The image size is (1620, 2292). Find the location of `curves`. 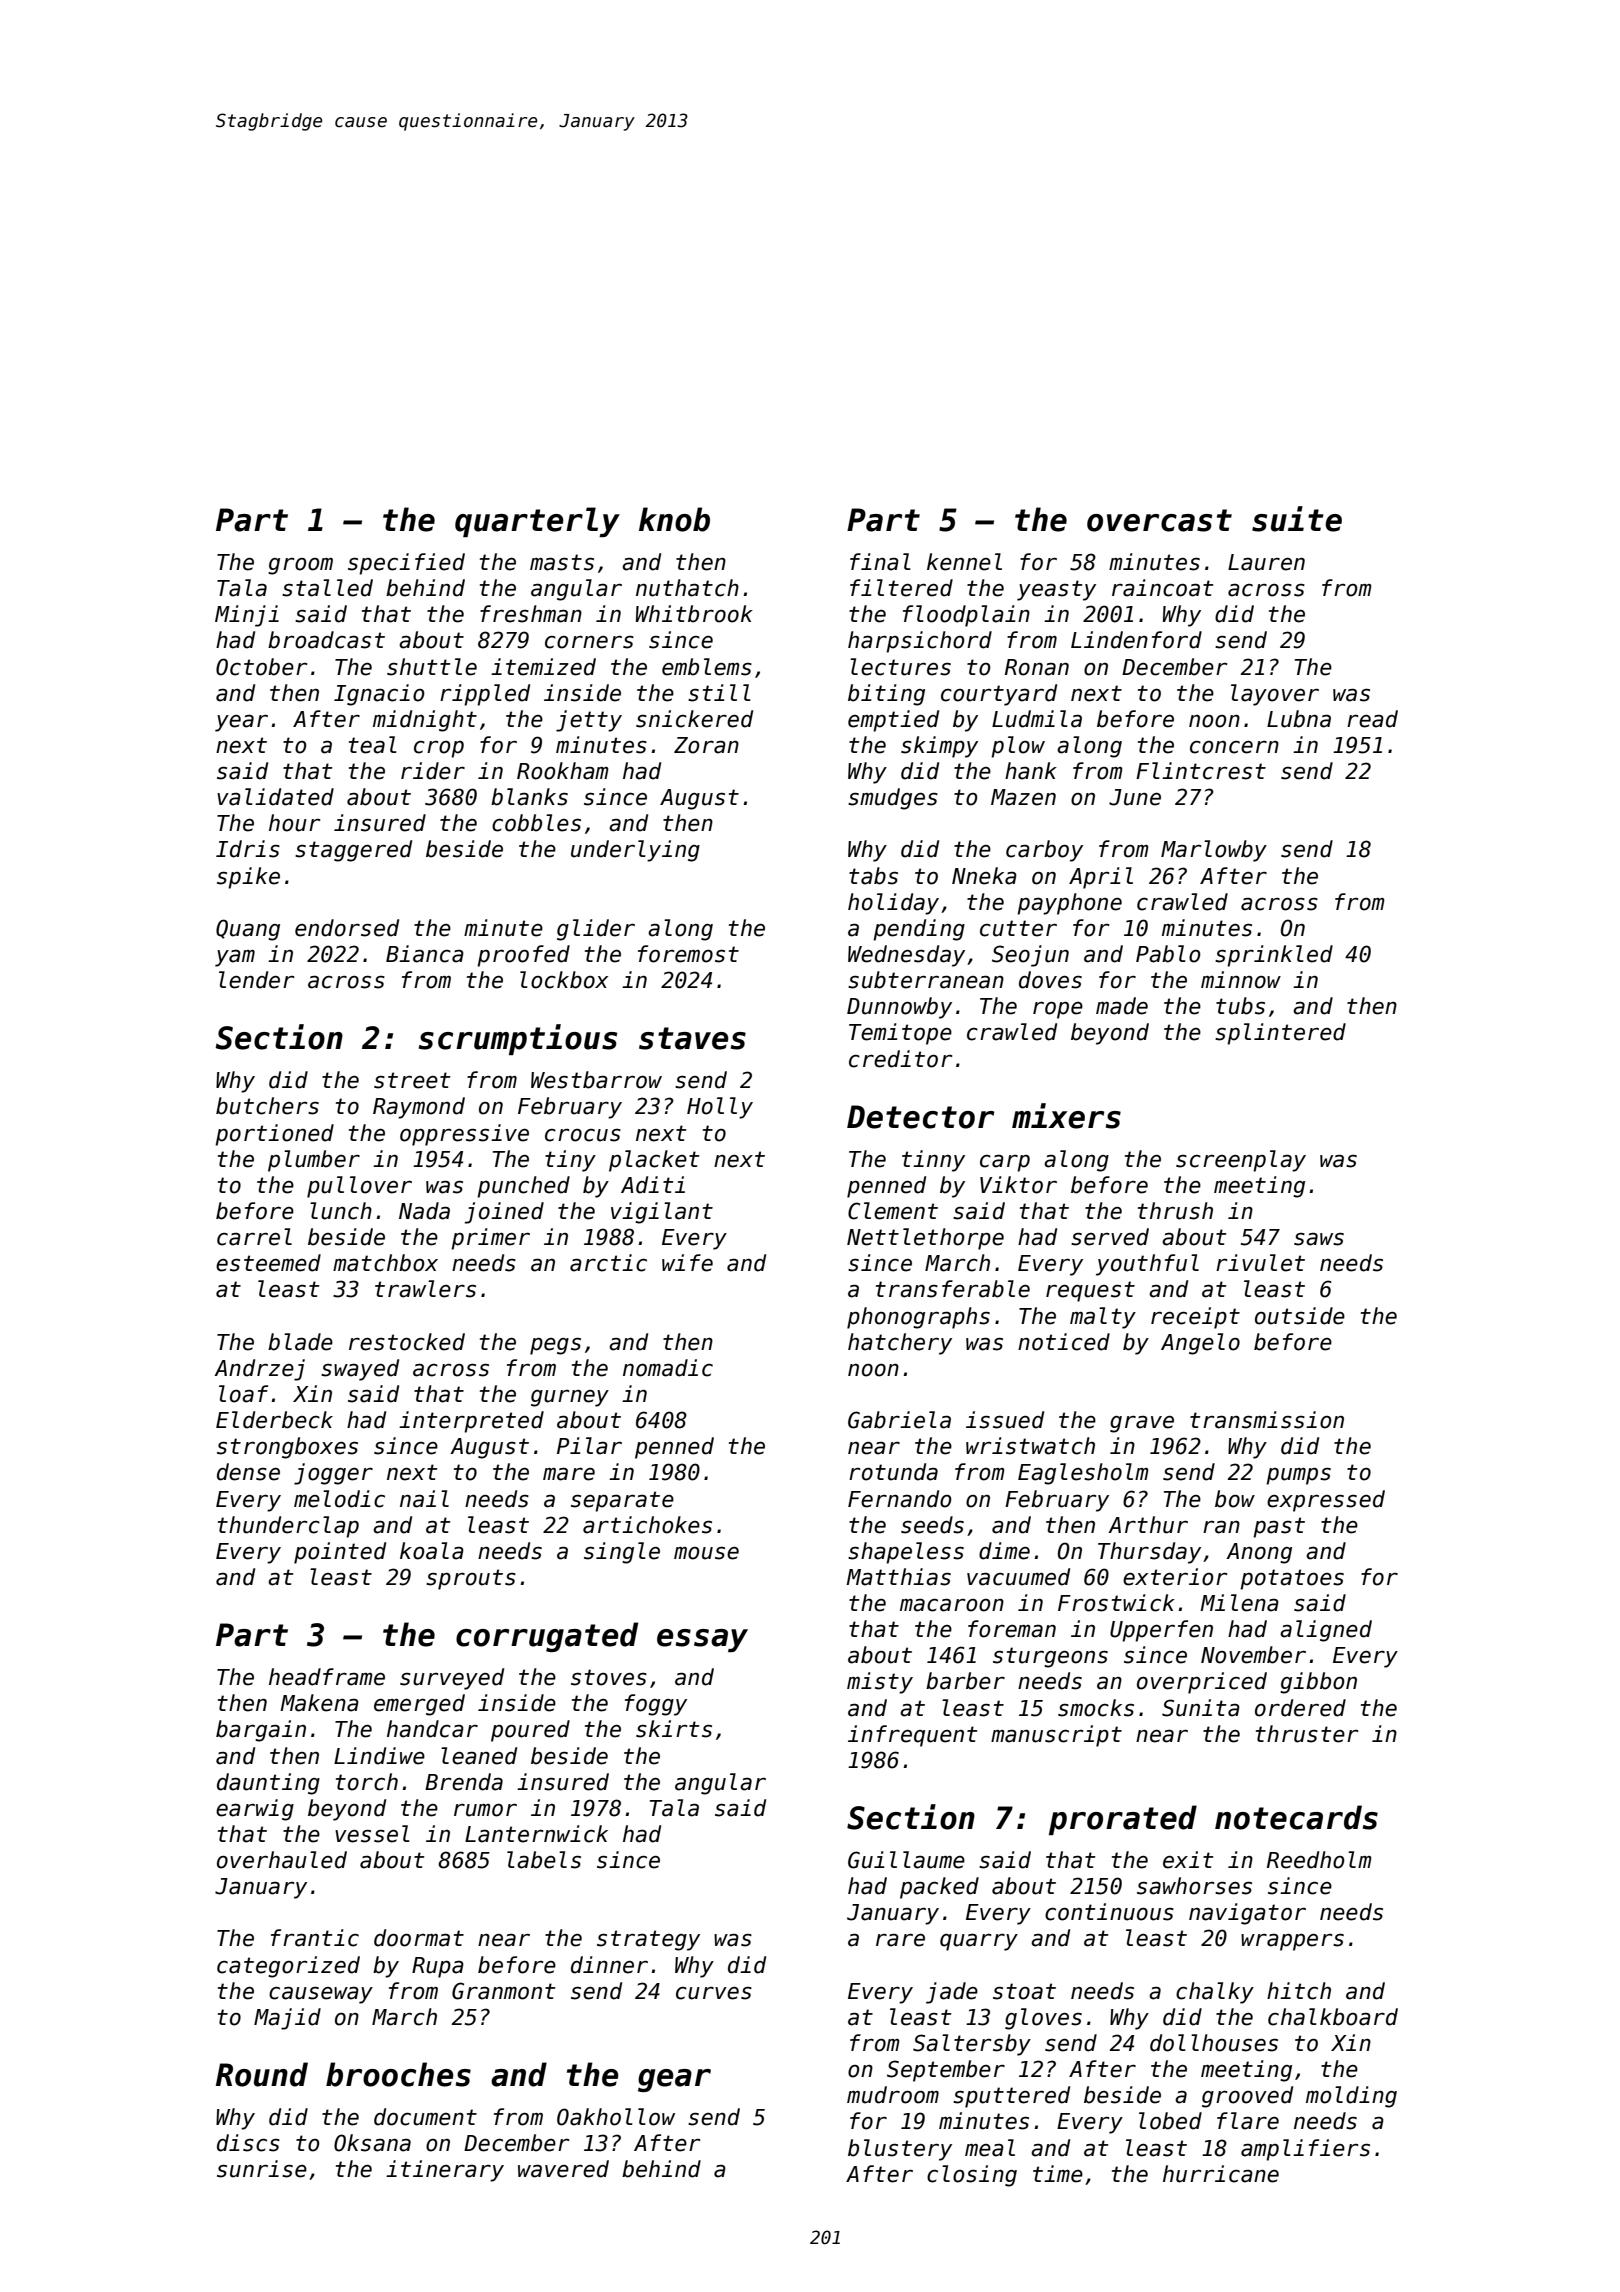

curves is located at coordinates (714, 1993).
